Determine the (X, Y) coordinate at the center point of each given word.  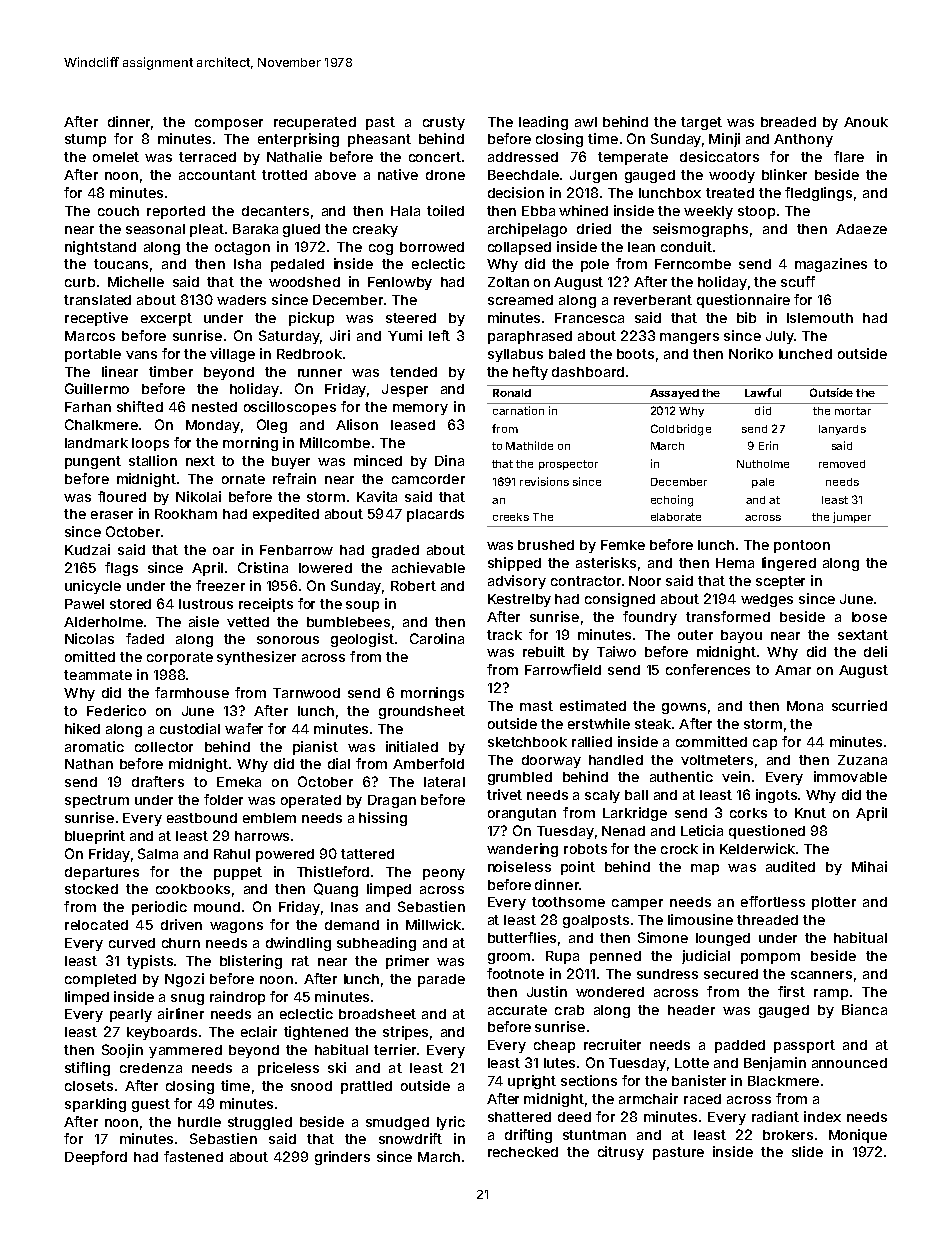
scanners (821, 975)
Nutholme (763, 464)
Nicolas (89, 638)
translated (97, 300)
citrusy (621, 1153)
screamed (520, 300)
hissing (383, 819)
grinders (342, 1158)
